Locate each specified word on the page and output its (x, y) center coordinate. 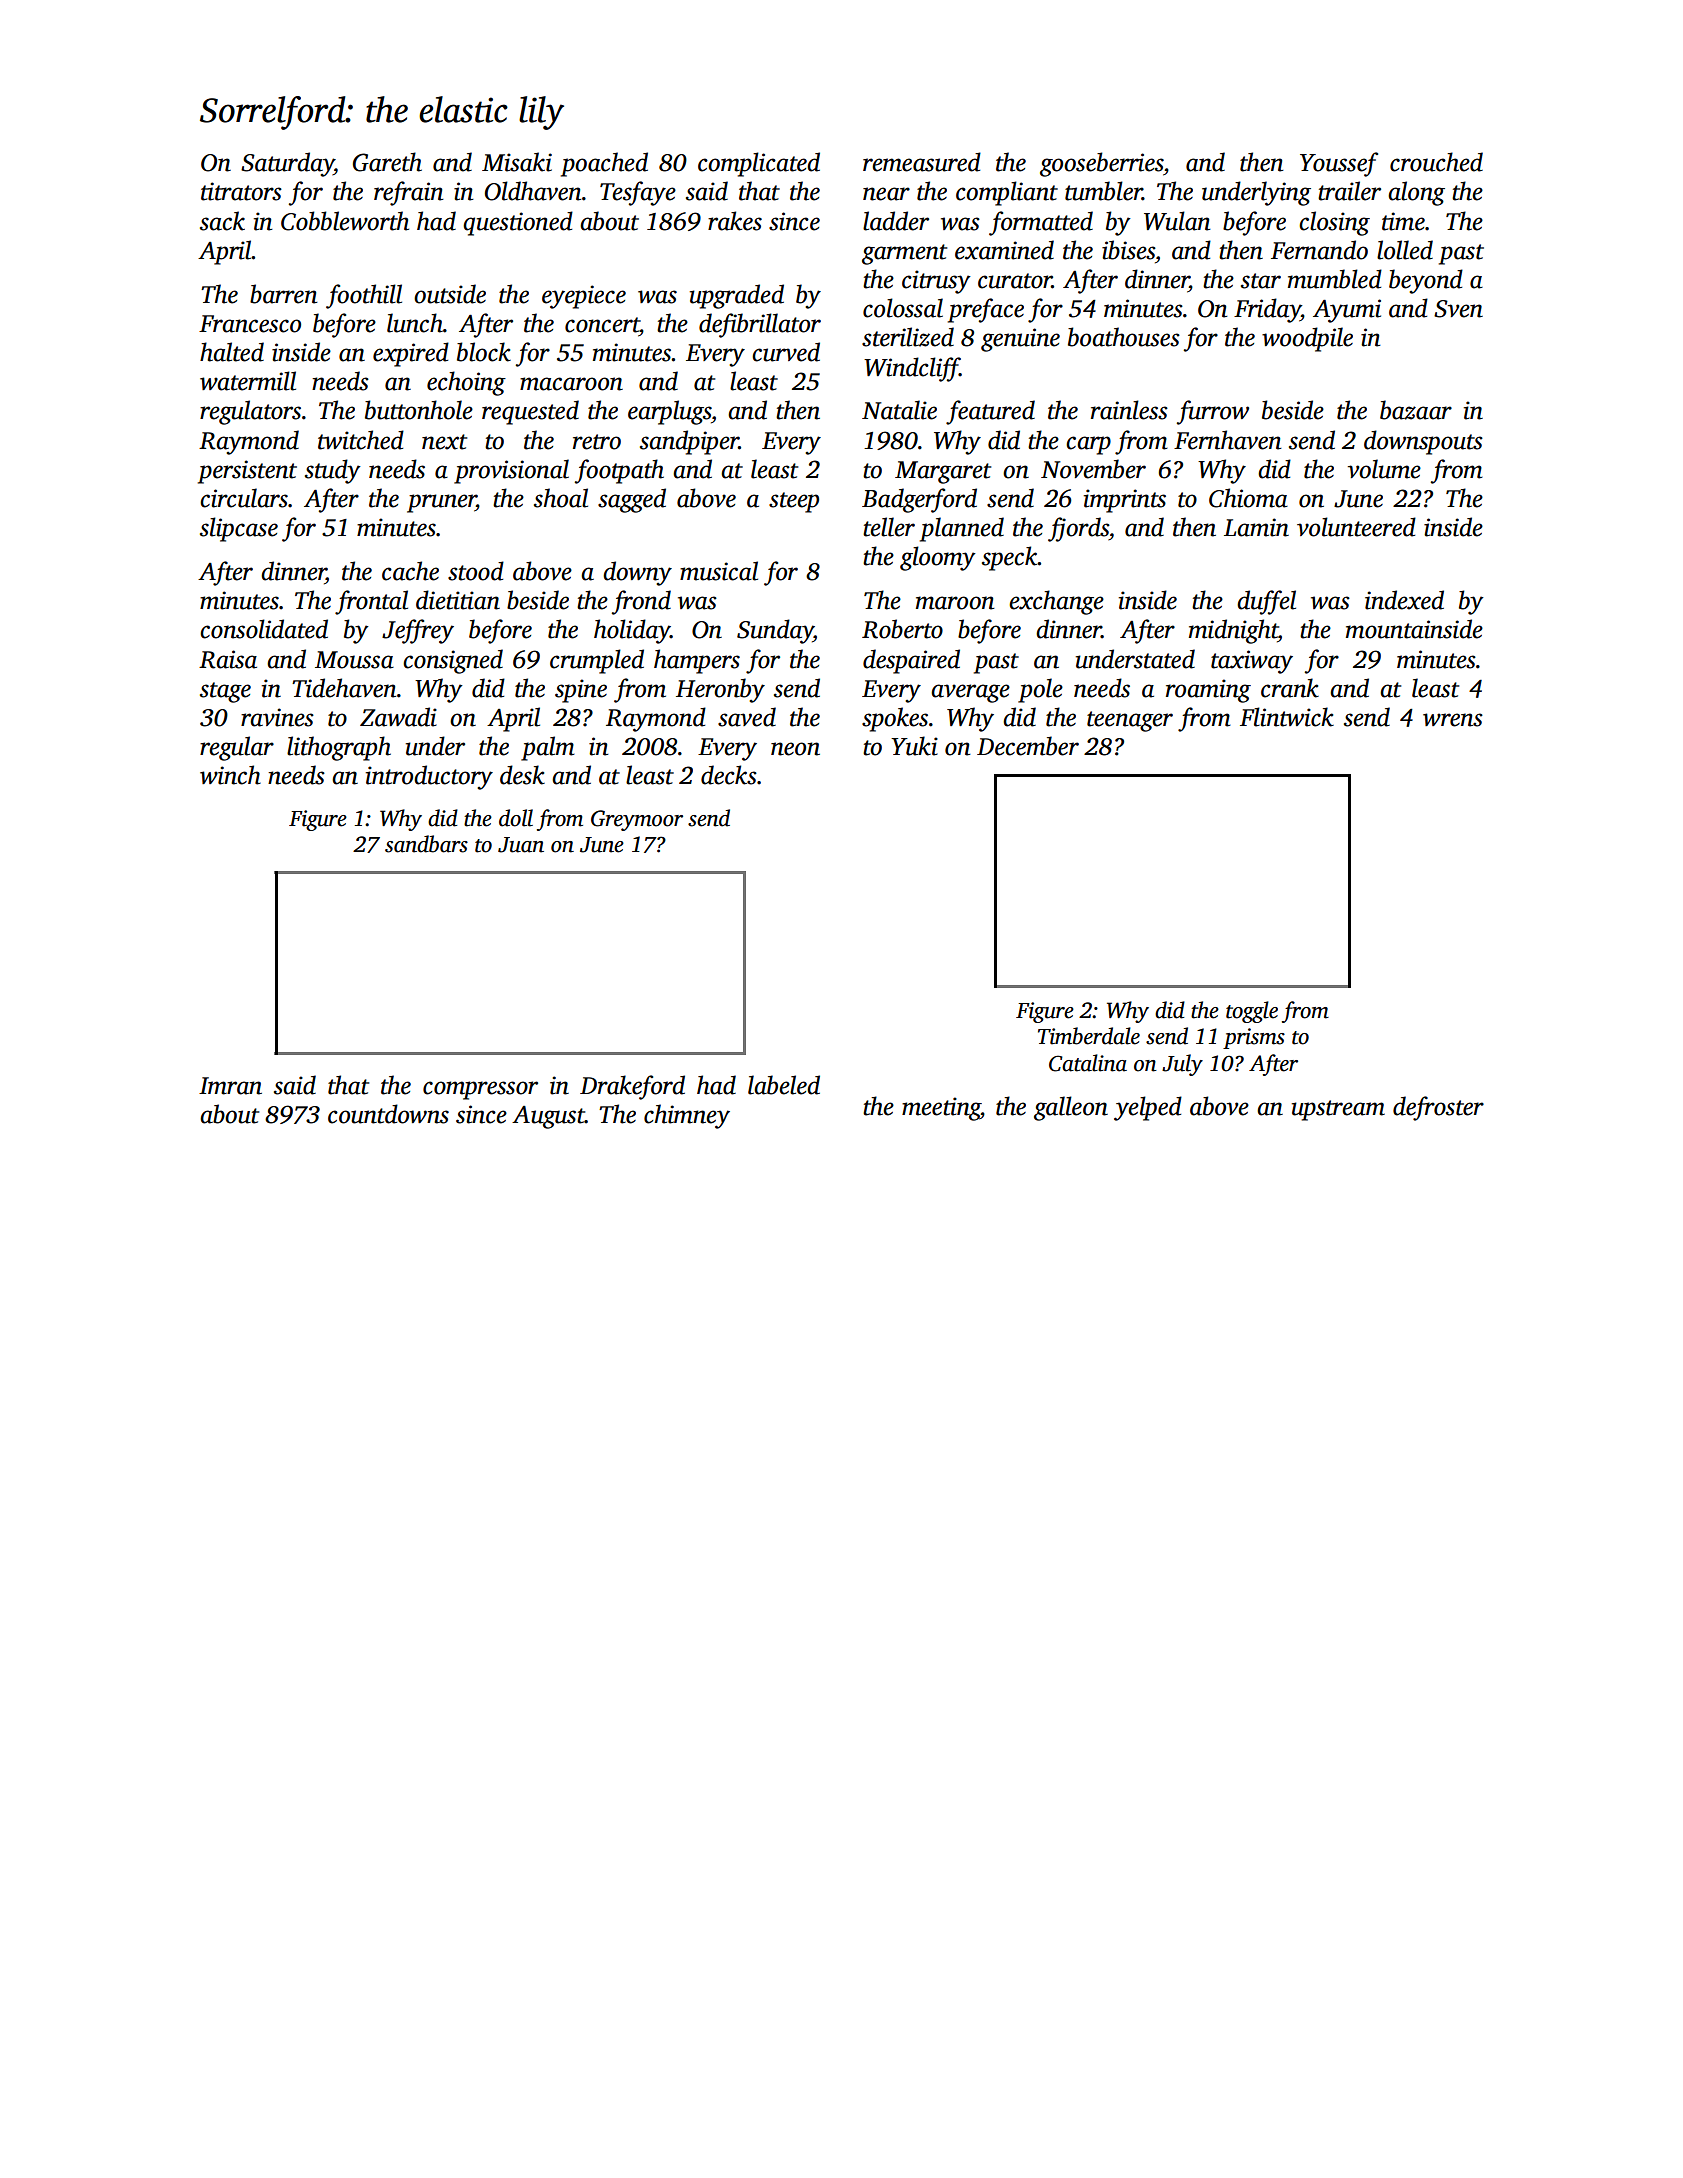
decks (729, 775)
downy (637, 573)
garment (904, 254)
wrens (1453, 720)
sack (222, 221)
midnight (1233, 631)
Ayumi (1347, 311)
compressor (480, 1090)
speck (1010, 558)
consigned (453, 661)
